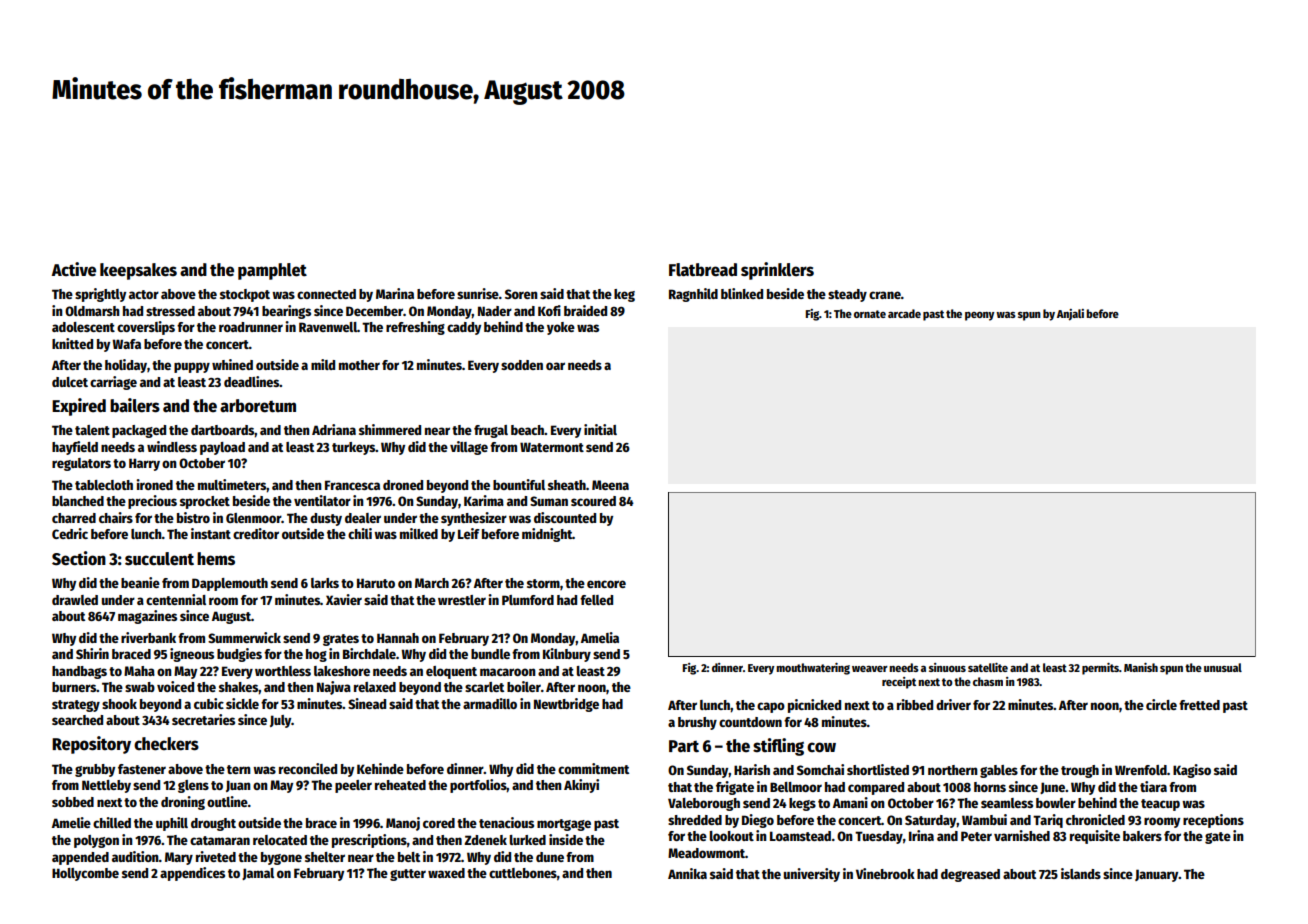 Image resolution: width=1308 pixels, height=924 pixels. I want to click on tiara, so click(1153, 786).
